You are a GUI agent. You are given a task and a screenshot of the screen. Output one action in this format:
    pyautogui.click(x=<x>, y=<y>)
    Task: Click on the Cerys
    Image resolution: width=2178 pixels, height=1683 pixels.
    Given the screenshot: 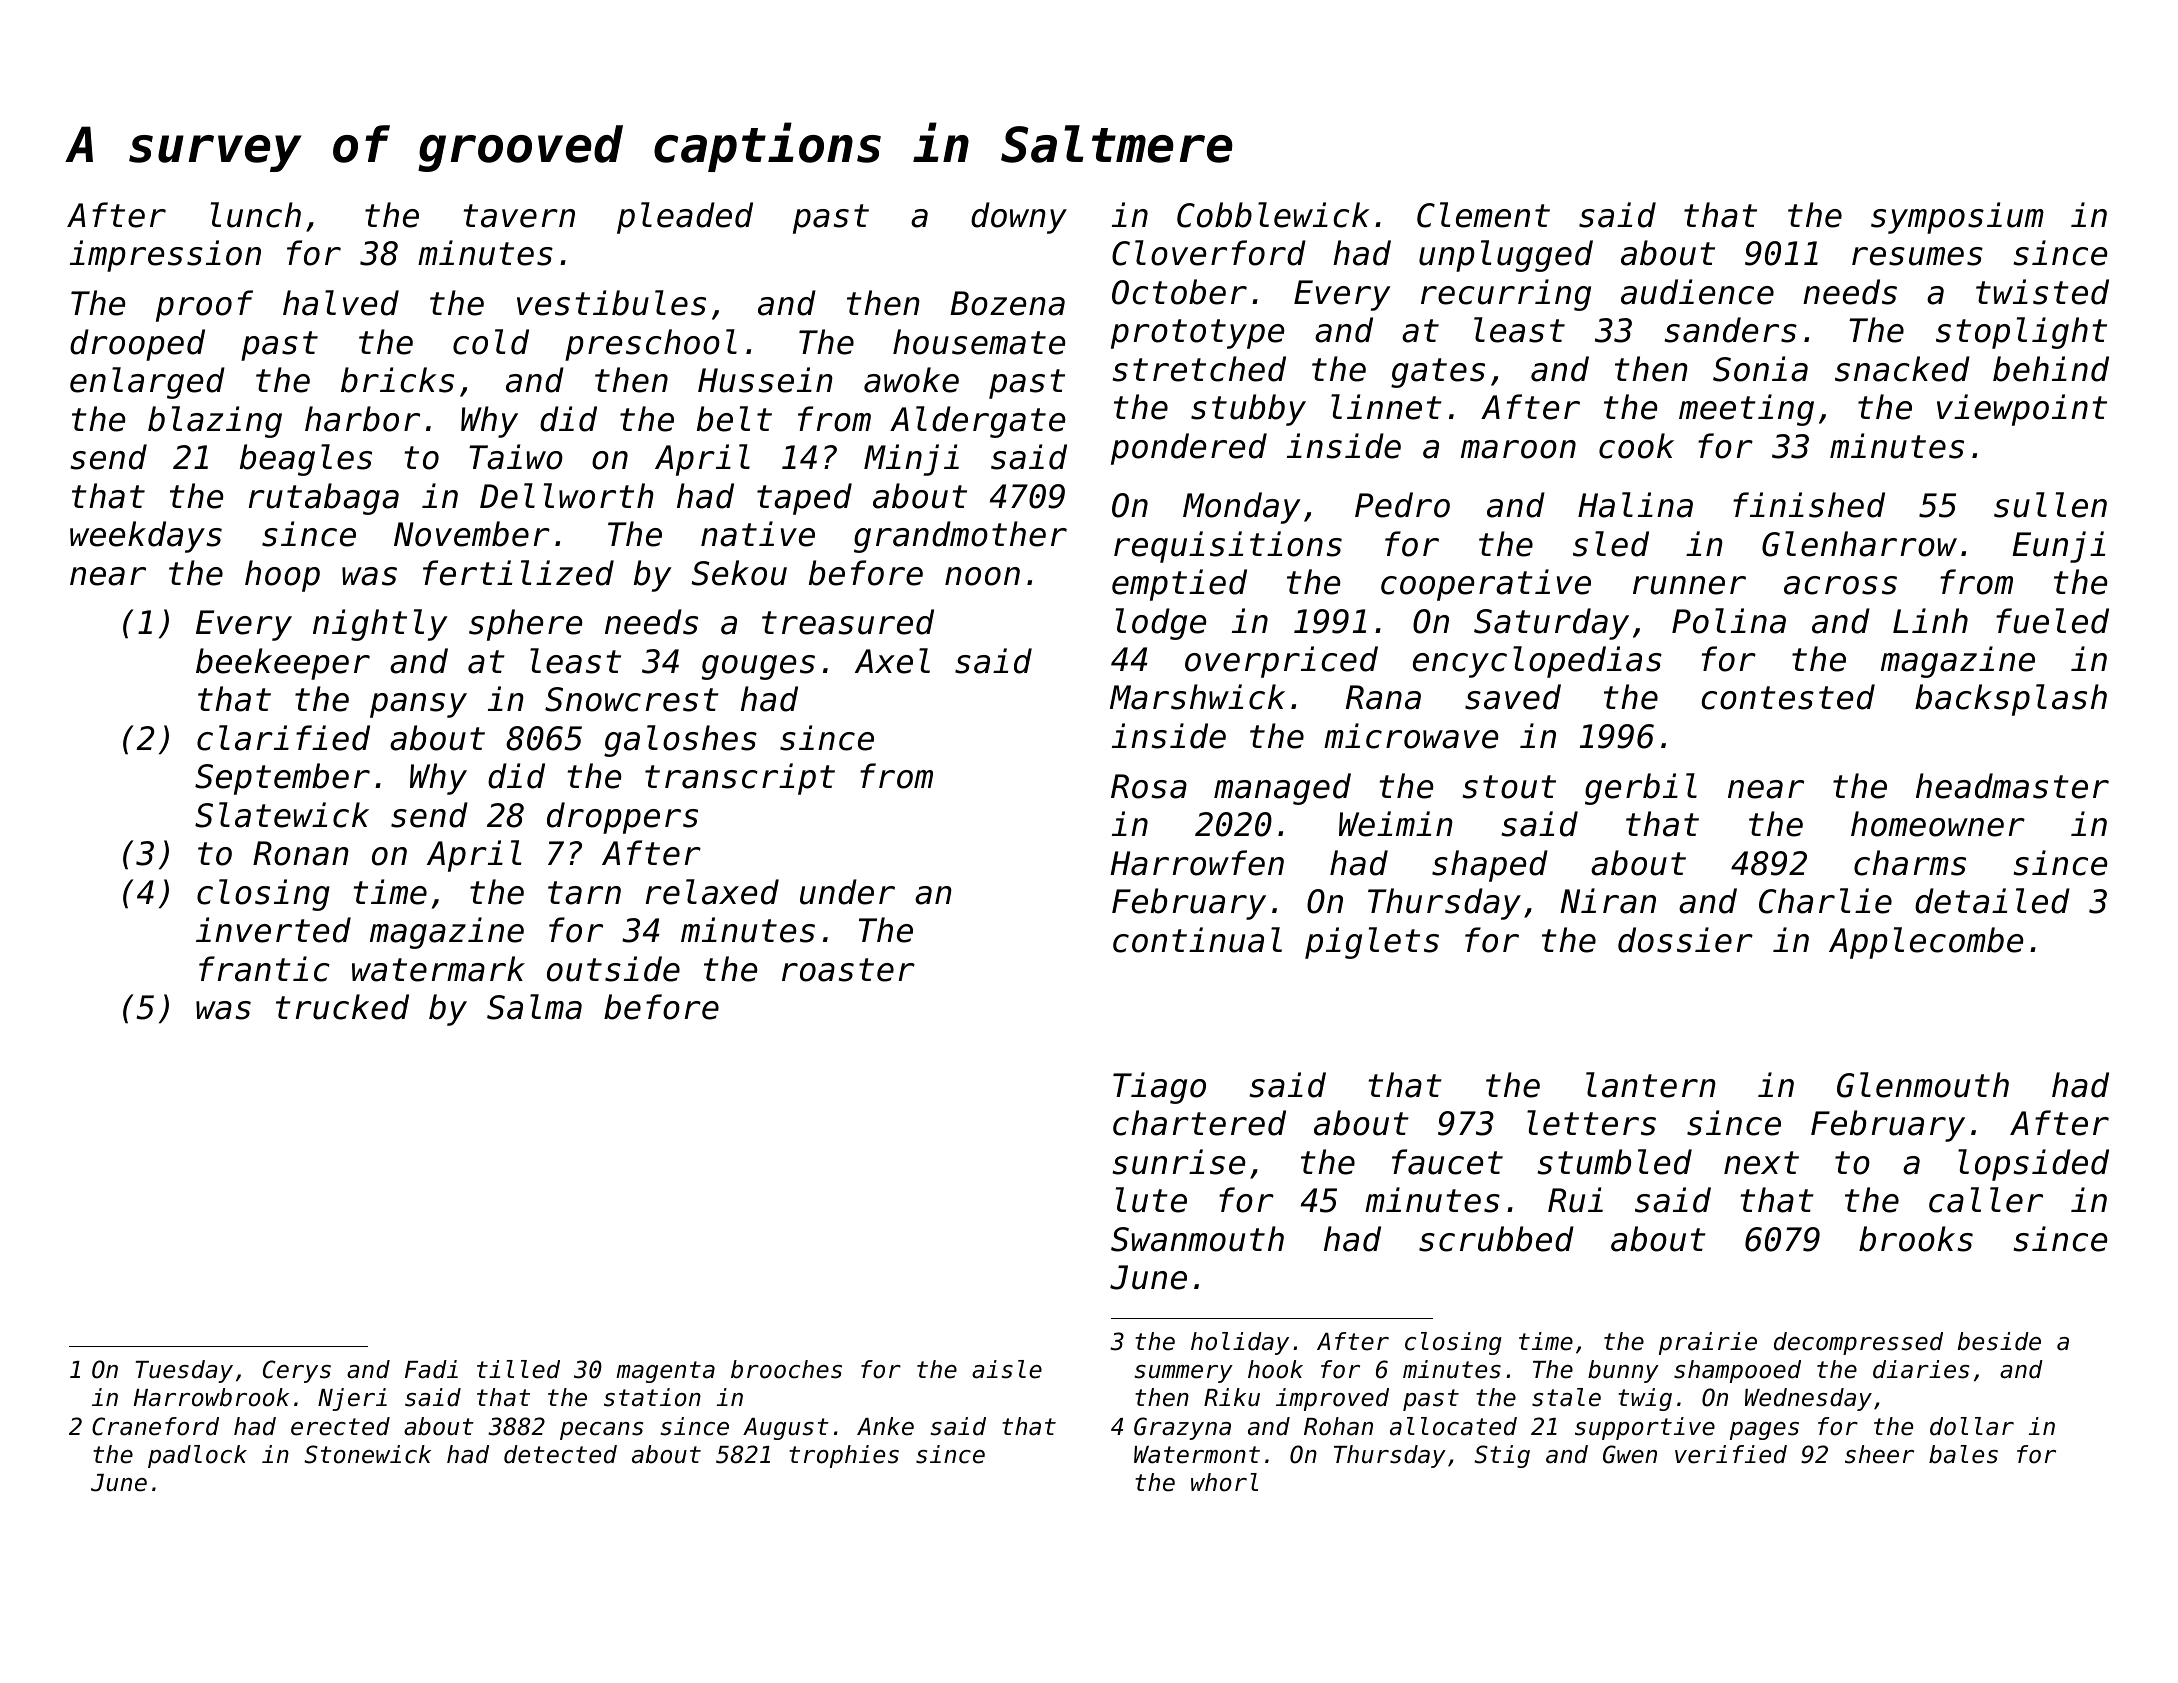 What is the action you would take?
    pyautogui.click(x=297, y=1371)
